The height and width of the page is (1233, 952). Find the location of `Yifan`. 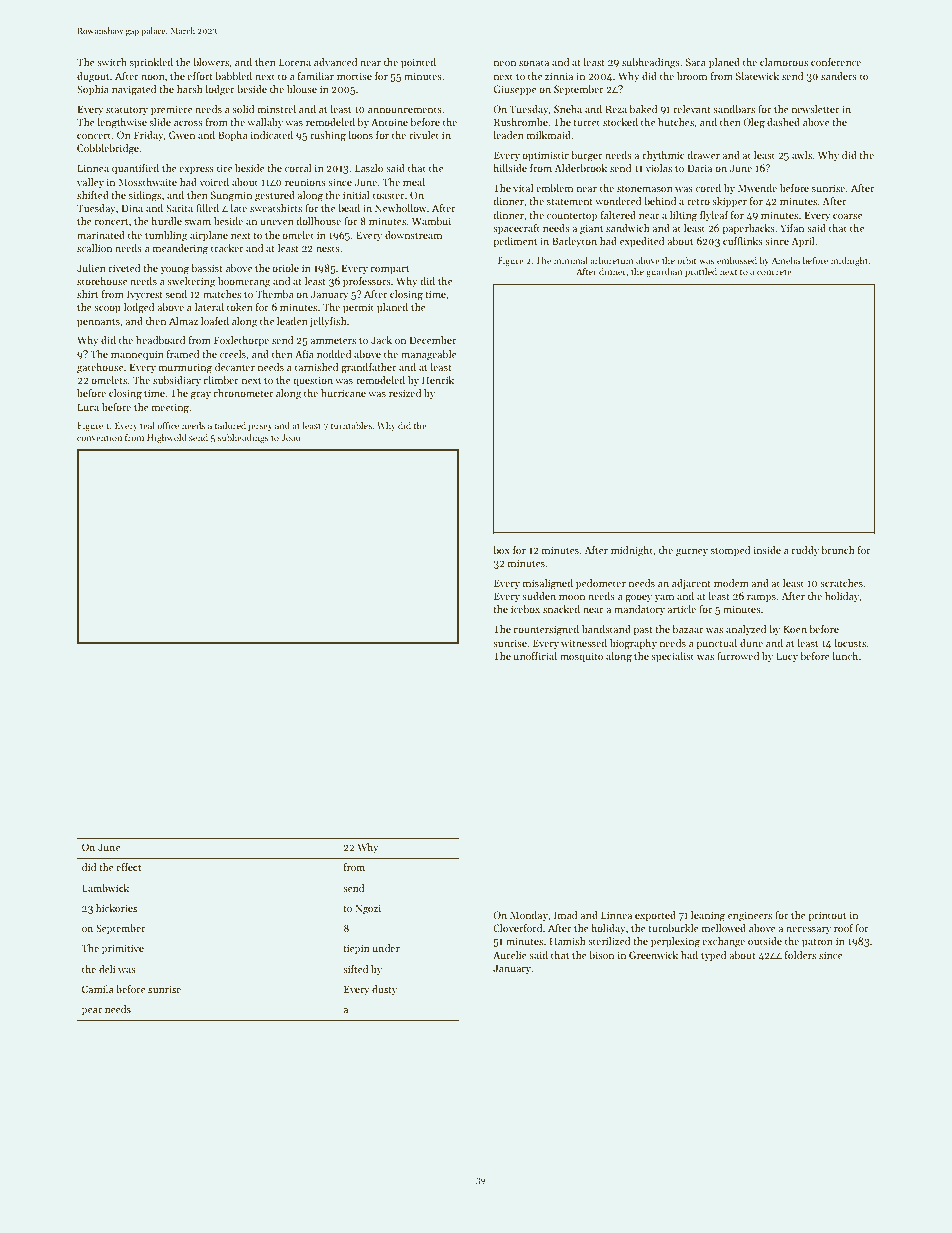

Yifan is located at coordinates (792, 228).
